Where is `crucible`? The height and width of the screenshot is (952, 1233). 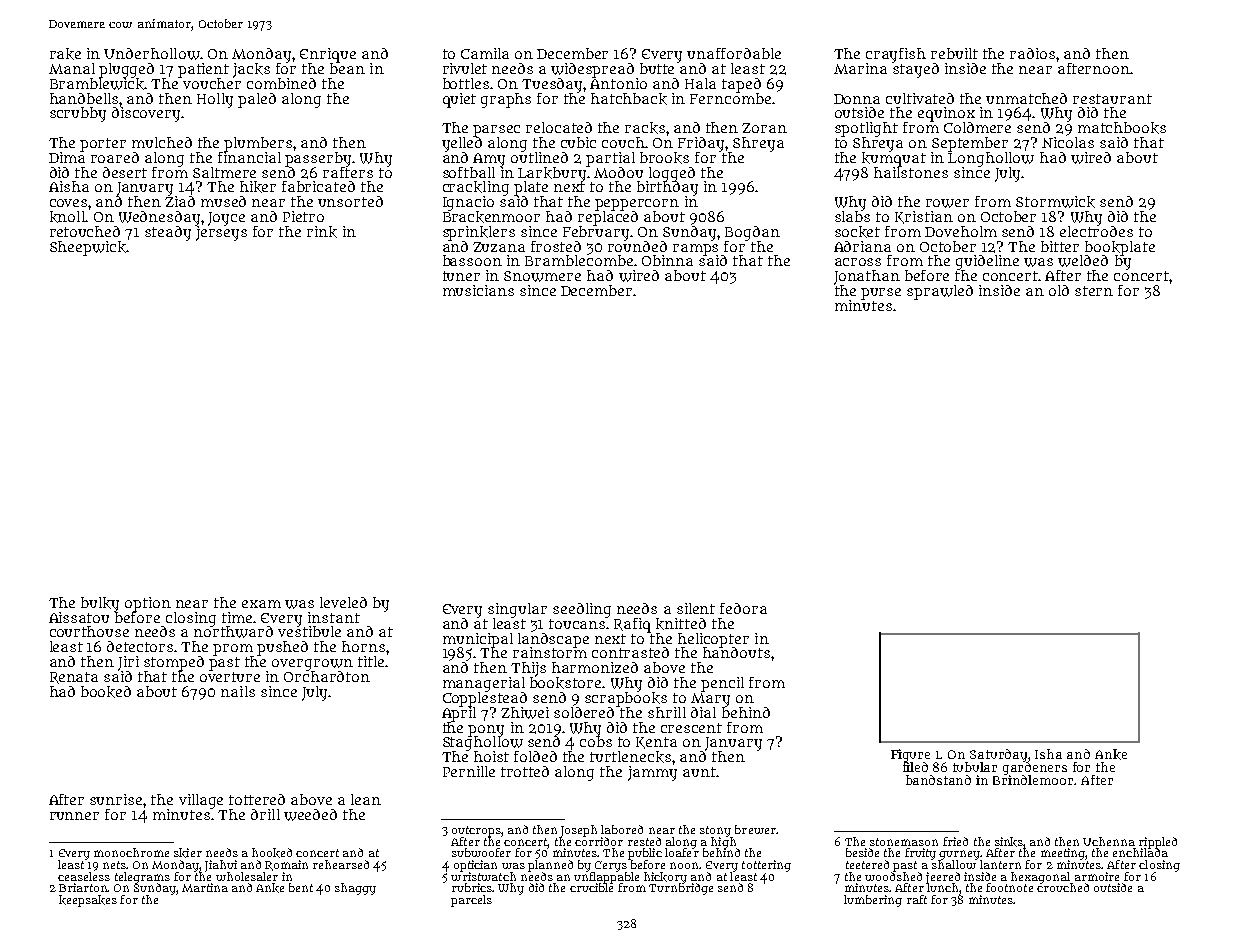
crucible is located at coordinates (591, 887).
